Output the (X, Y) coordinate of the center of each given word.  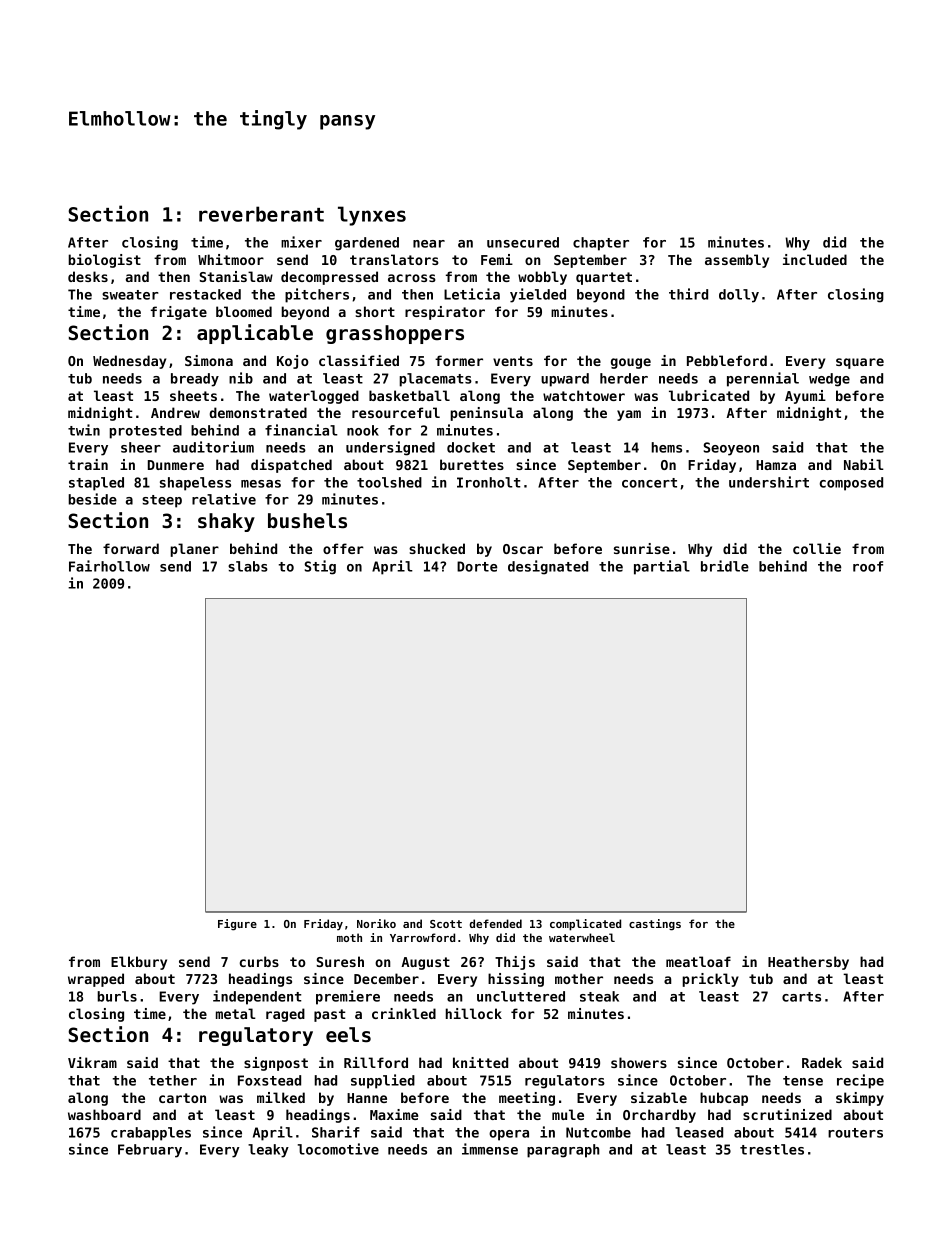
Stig (320, 567)
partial (662, 567)
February (150, 1151)
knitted (480, 1062)
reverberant (261, 214)
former (459, 360)
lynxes (372, 216)
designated (548, 567)
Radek (822, 1062)
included (815, 259)
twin (84, 430)
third (688, 294)
